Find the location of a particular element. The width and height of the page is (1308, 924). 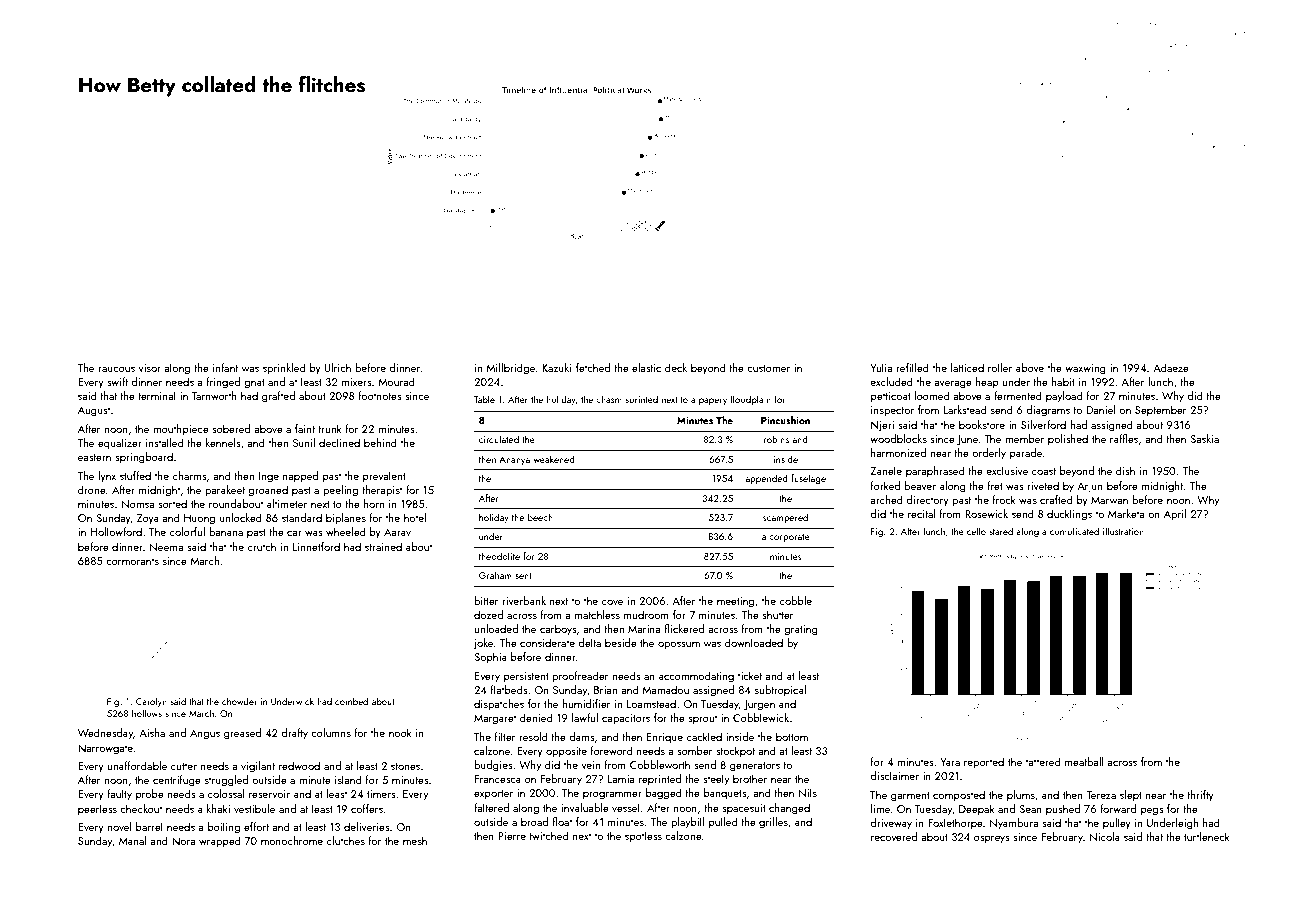

bitter is located at coordinates (486, 600).
